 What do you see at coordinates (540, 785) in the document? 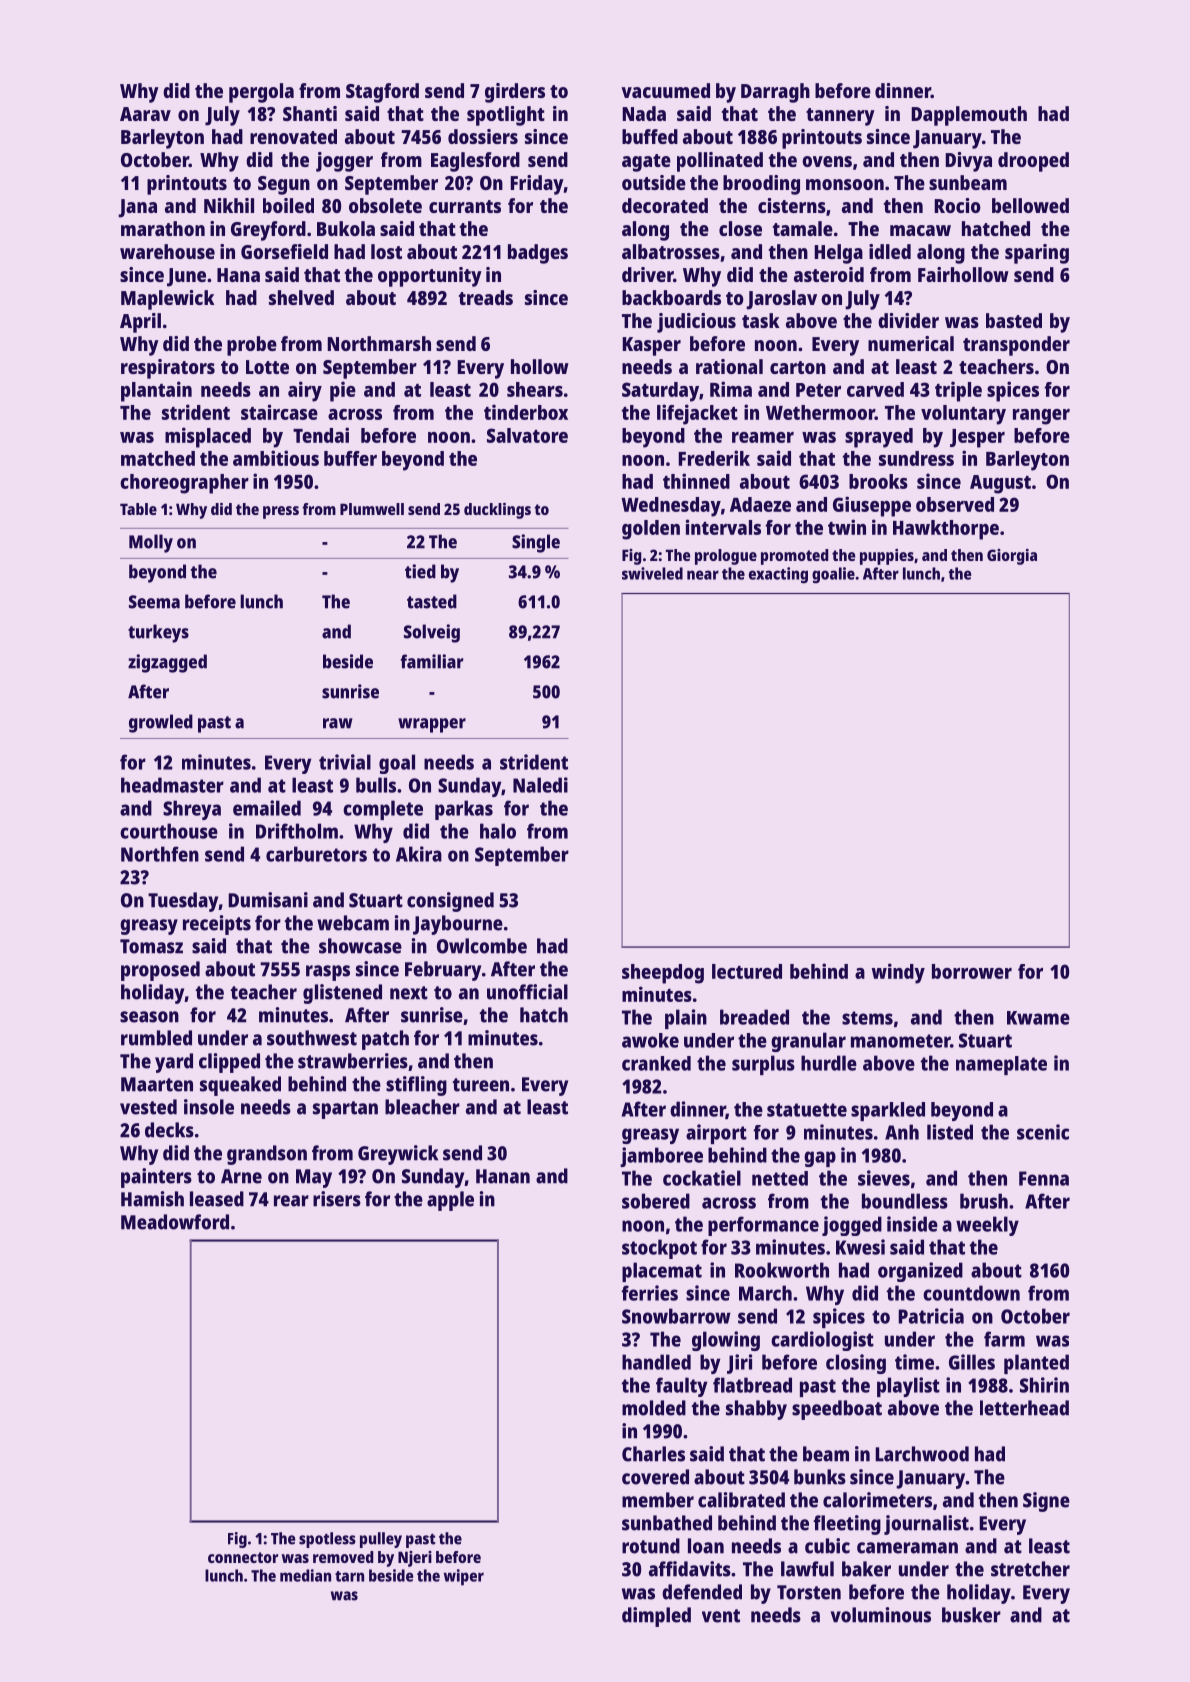
I see `Naledi` at bounding box center [540, 785].
